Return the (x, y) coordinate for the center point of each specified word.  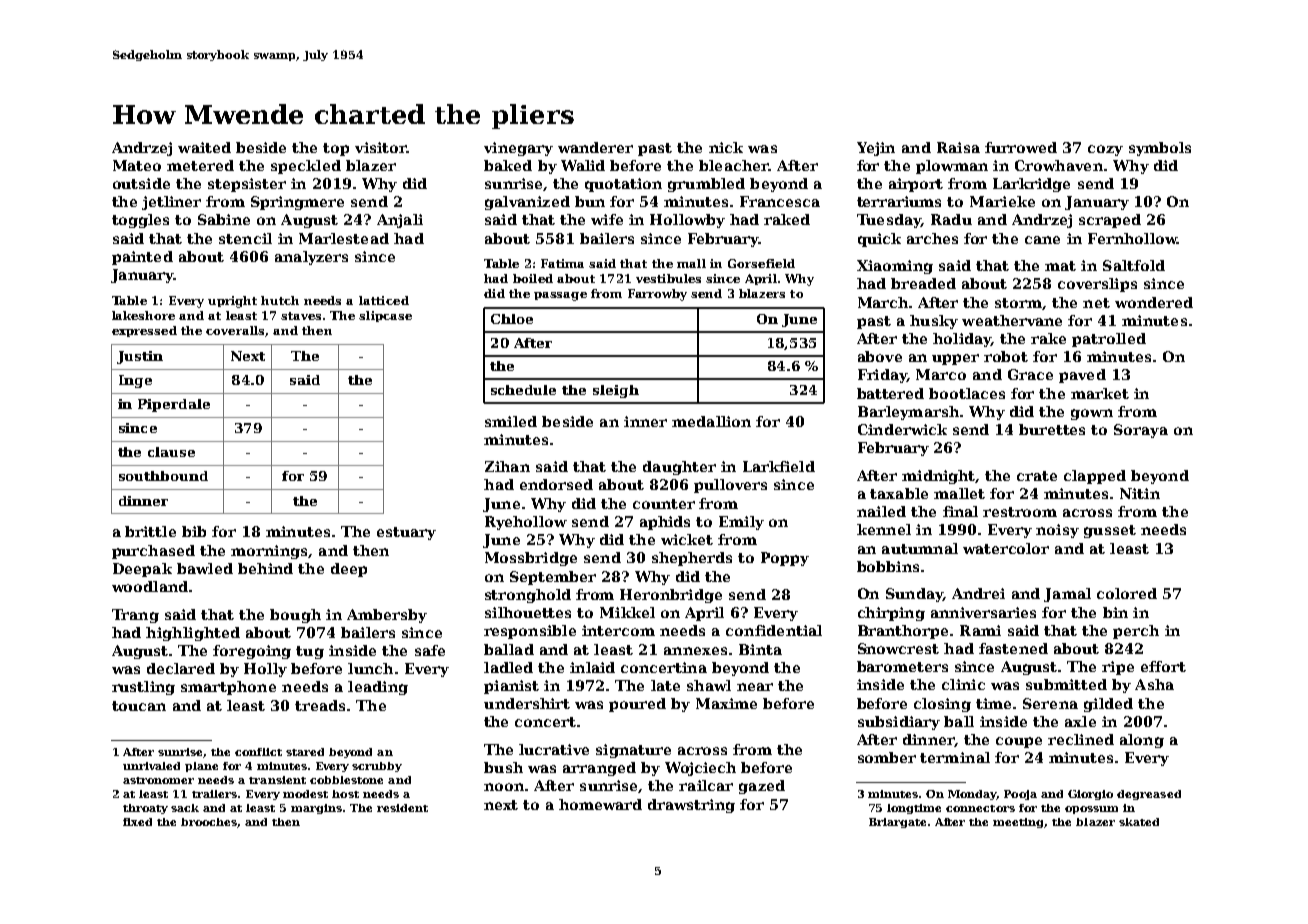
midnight (939, 477)
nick (726, 147)
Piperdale (174, 405)
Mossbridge (531, 559)
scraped (1110, 221)
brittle (150, 531)
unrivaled (151, 766)
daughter (679, 468)
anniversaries (983, 612)
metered (200, 165)
